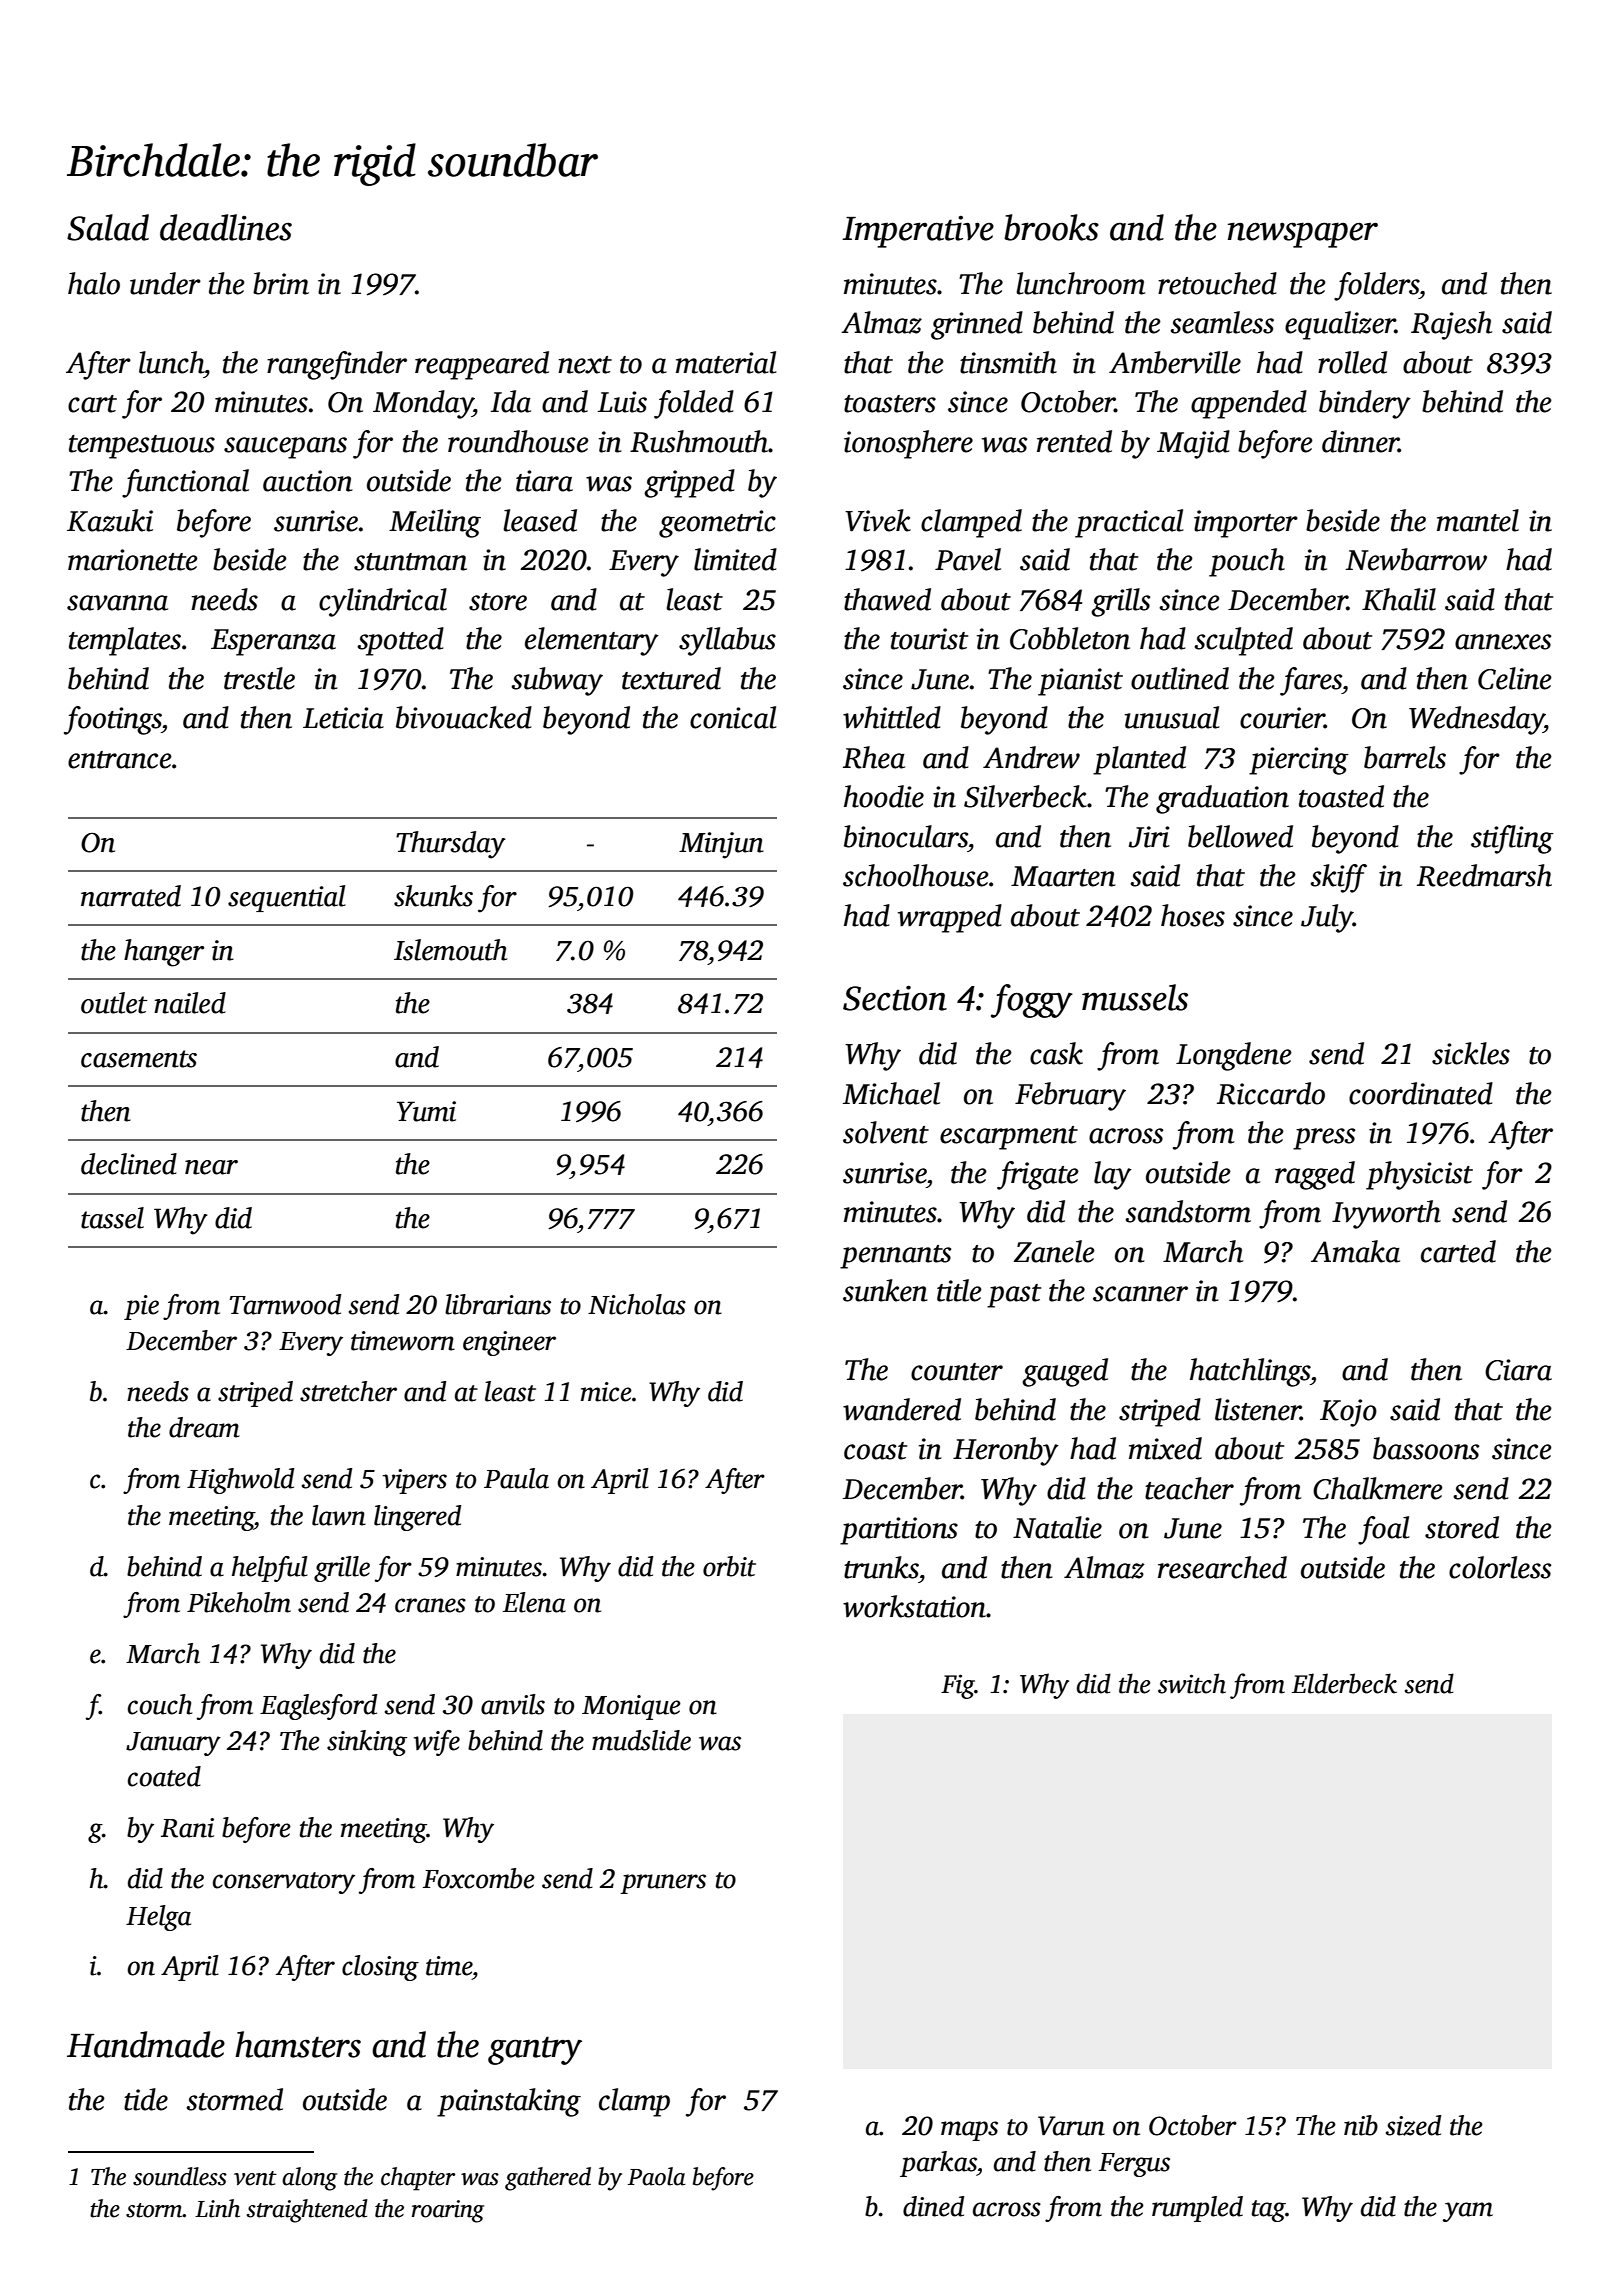 This image has width=1620, height=2292. What do you see at coordinates (699, 441) in the image?
I see `Rushmouth` at bounding box center [699, 441].
